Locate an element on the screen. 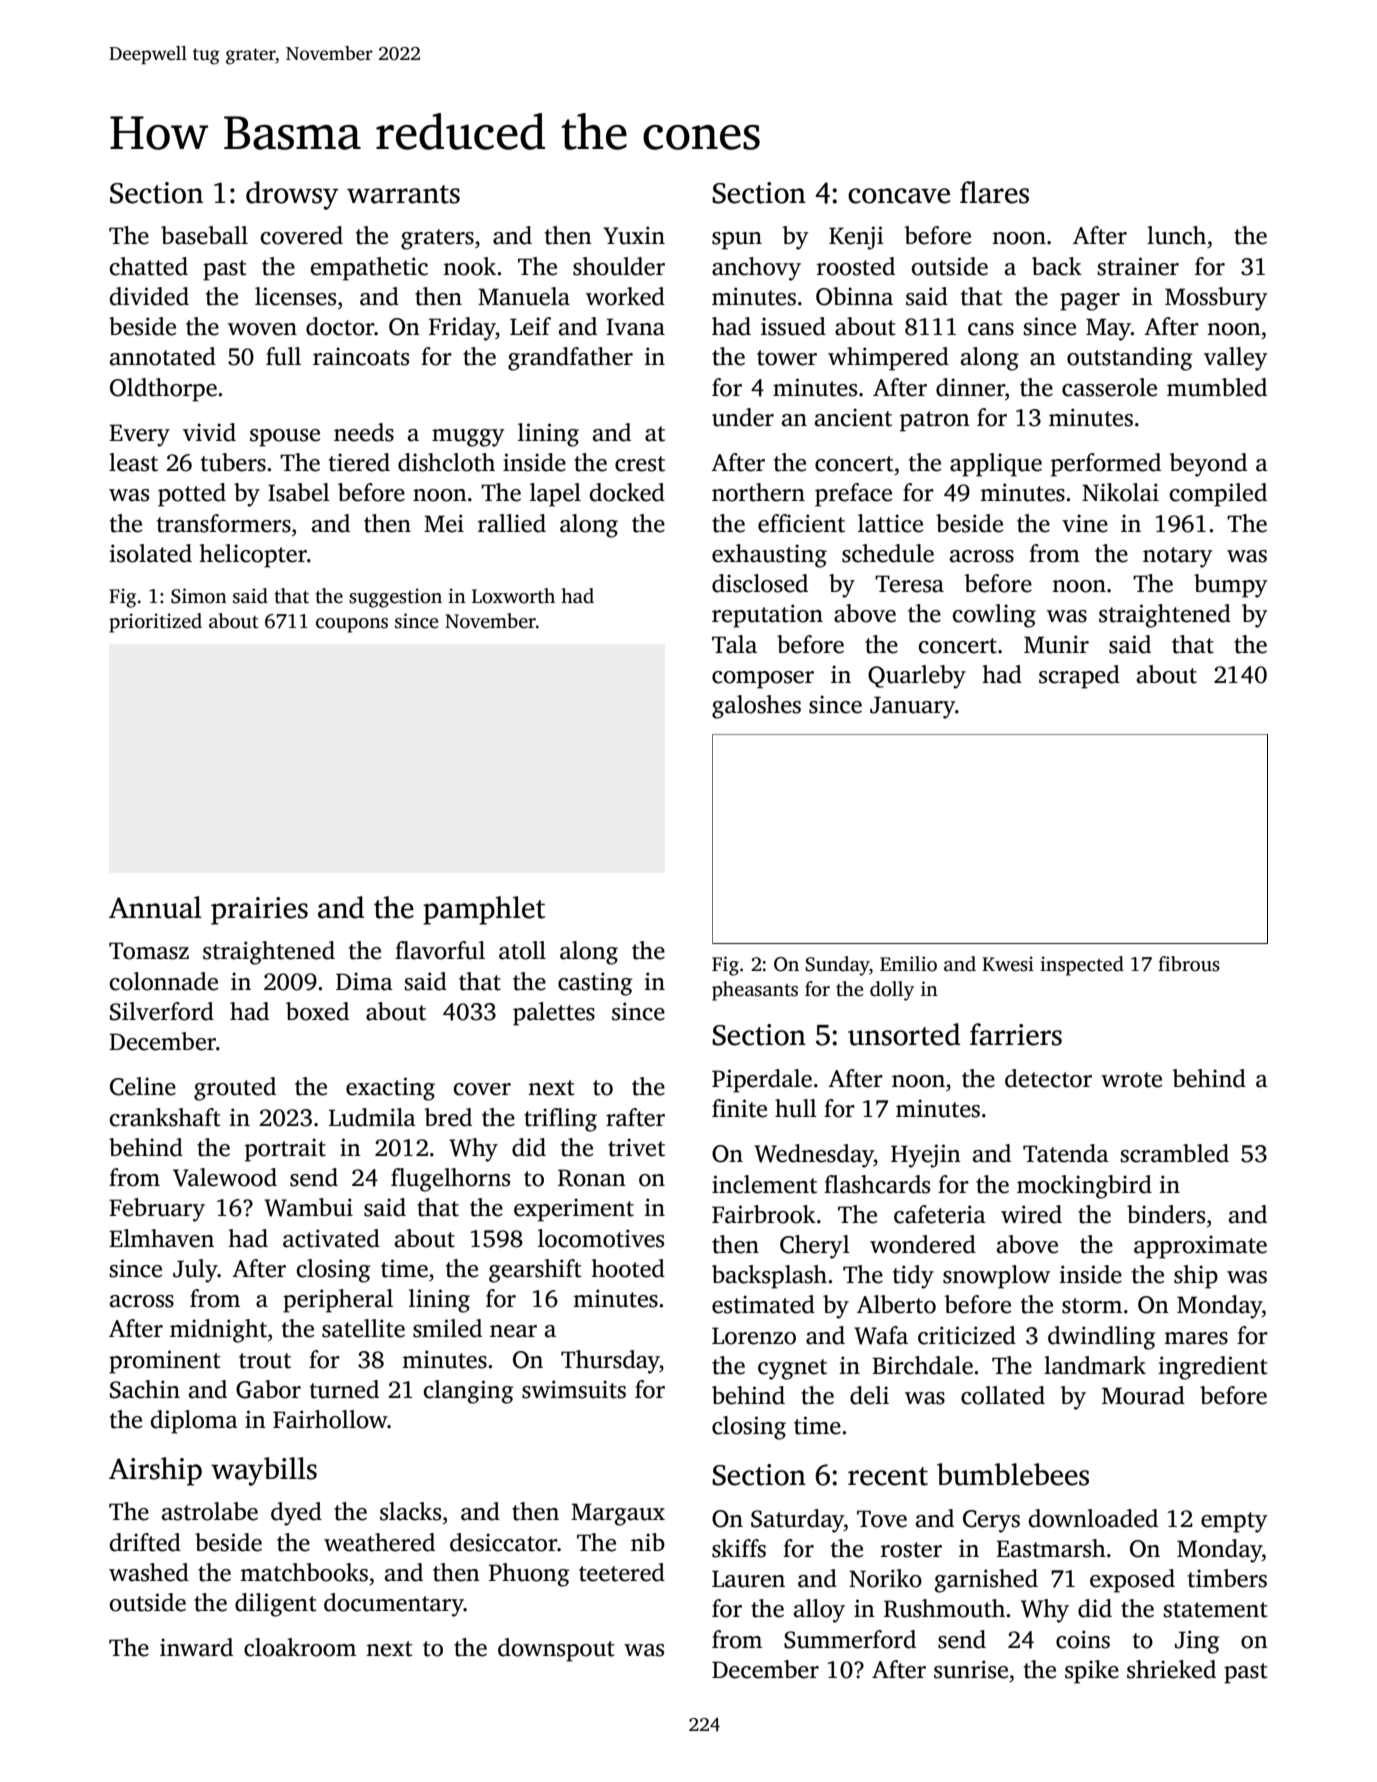 The width and height of the screenshot is (1377, 1782). flares is located at coordinates (994, 192).
